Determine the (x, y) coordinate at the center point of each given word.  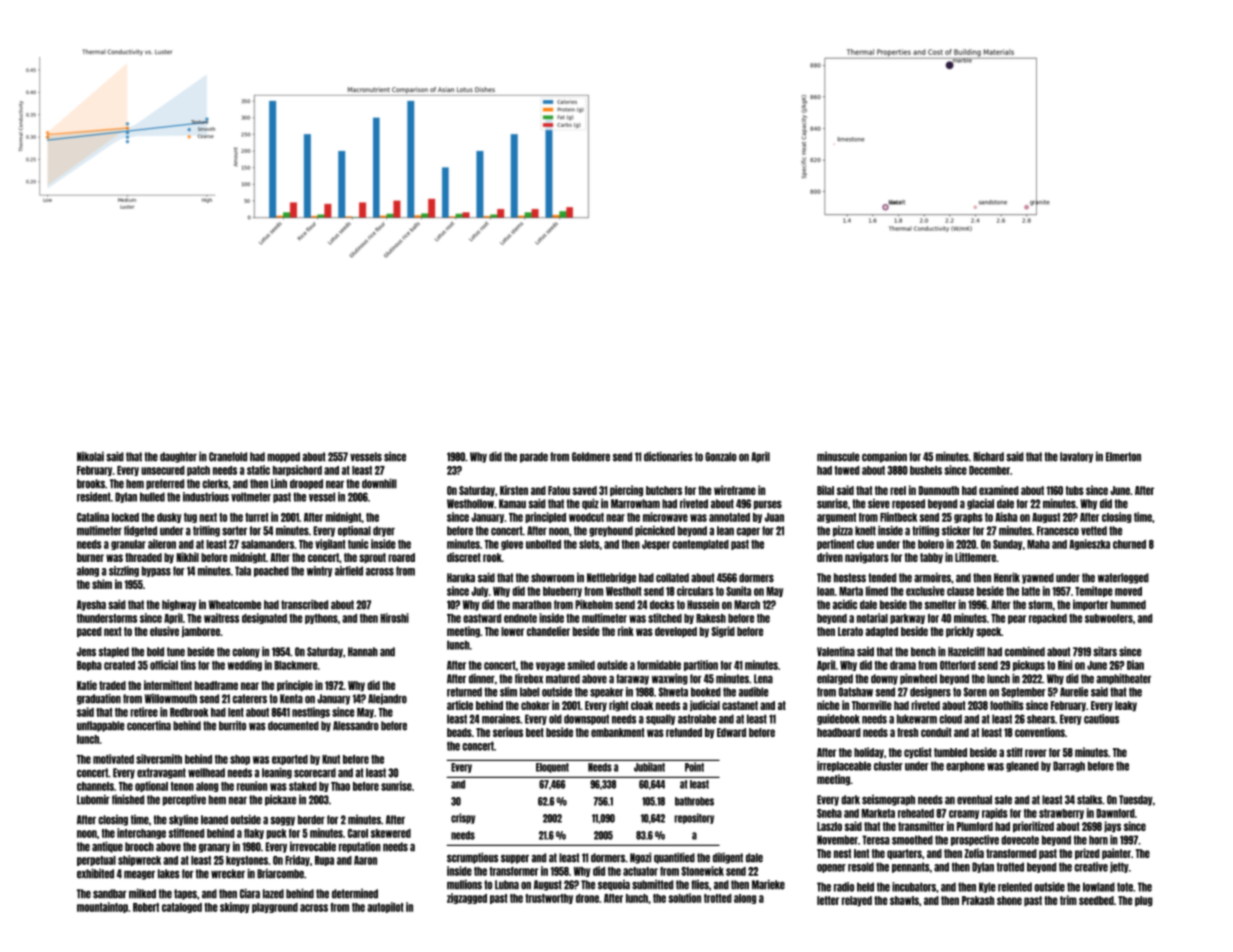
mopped (283, 457)
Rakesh (711, 618)
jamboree (201, 632)
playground (275, 908)
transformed (1011, 853)
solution (684, 898)
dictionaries (668, 457)
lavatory (1076, 457)
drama (903, 665)
